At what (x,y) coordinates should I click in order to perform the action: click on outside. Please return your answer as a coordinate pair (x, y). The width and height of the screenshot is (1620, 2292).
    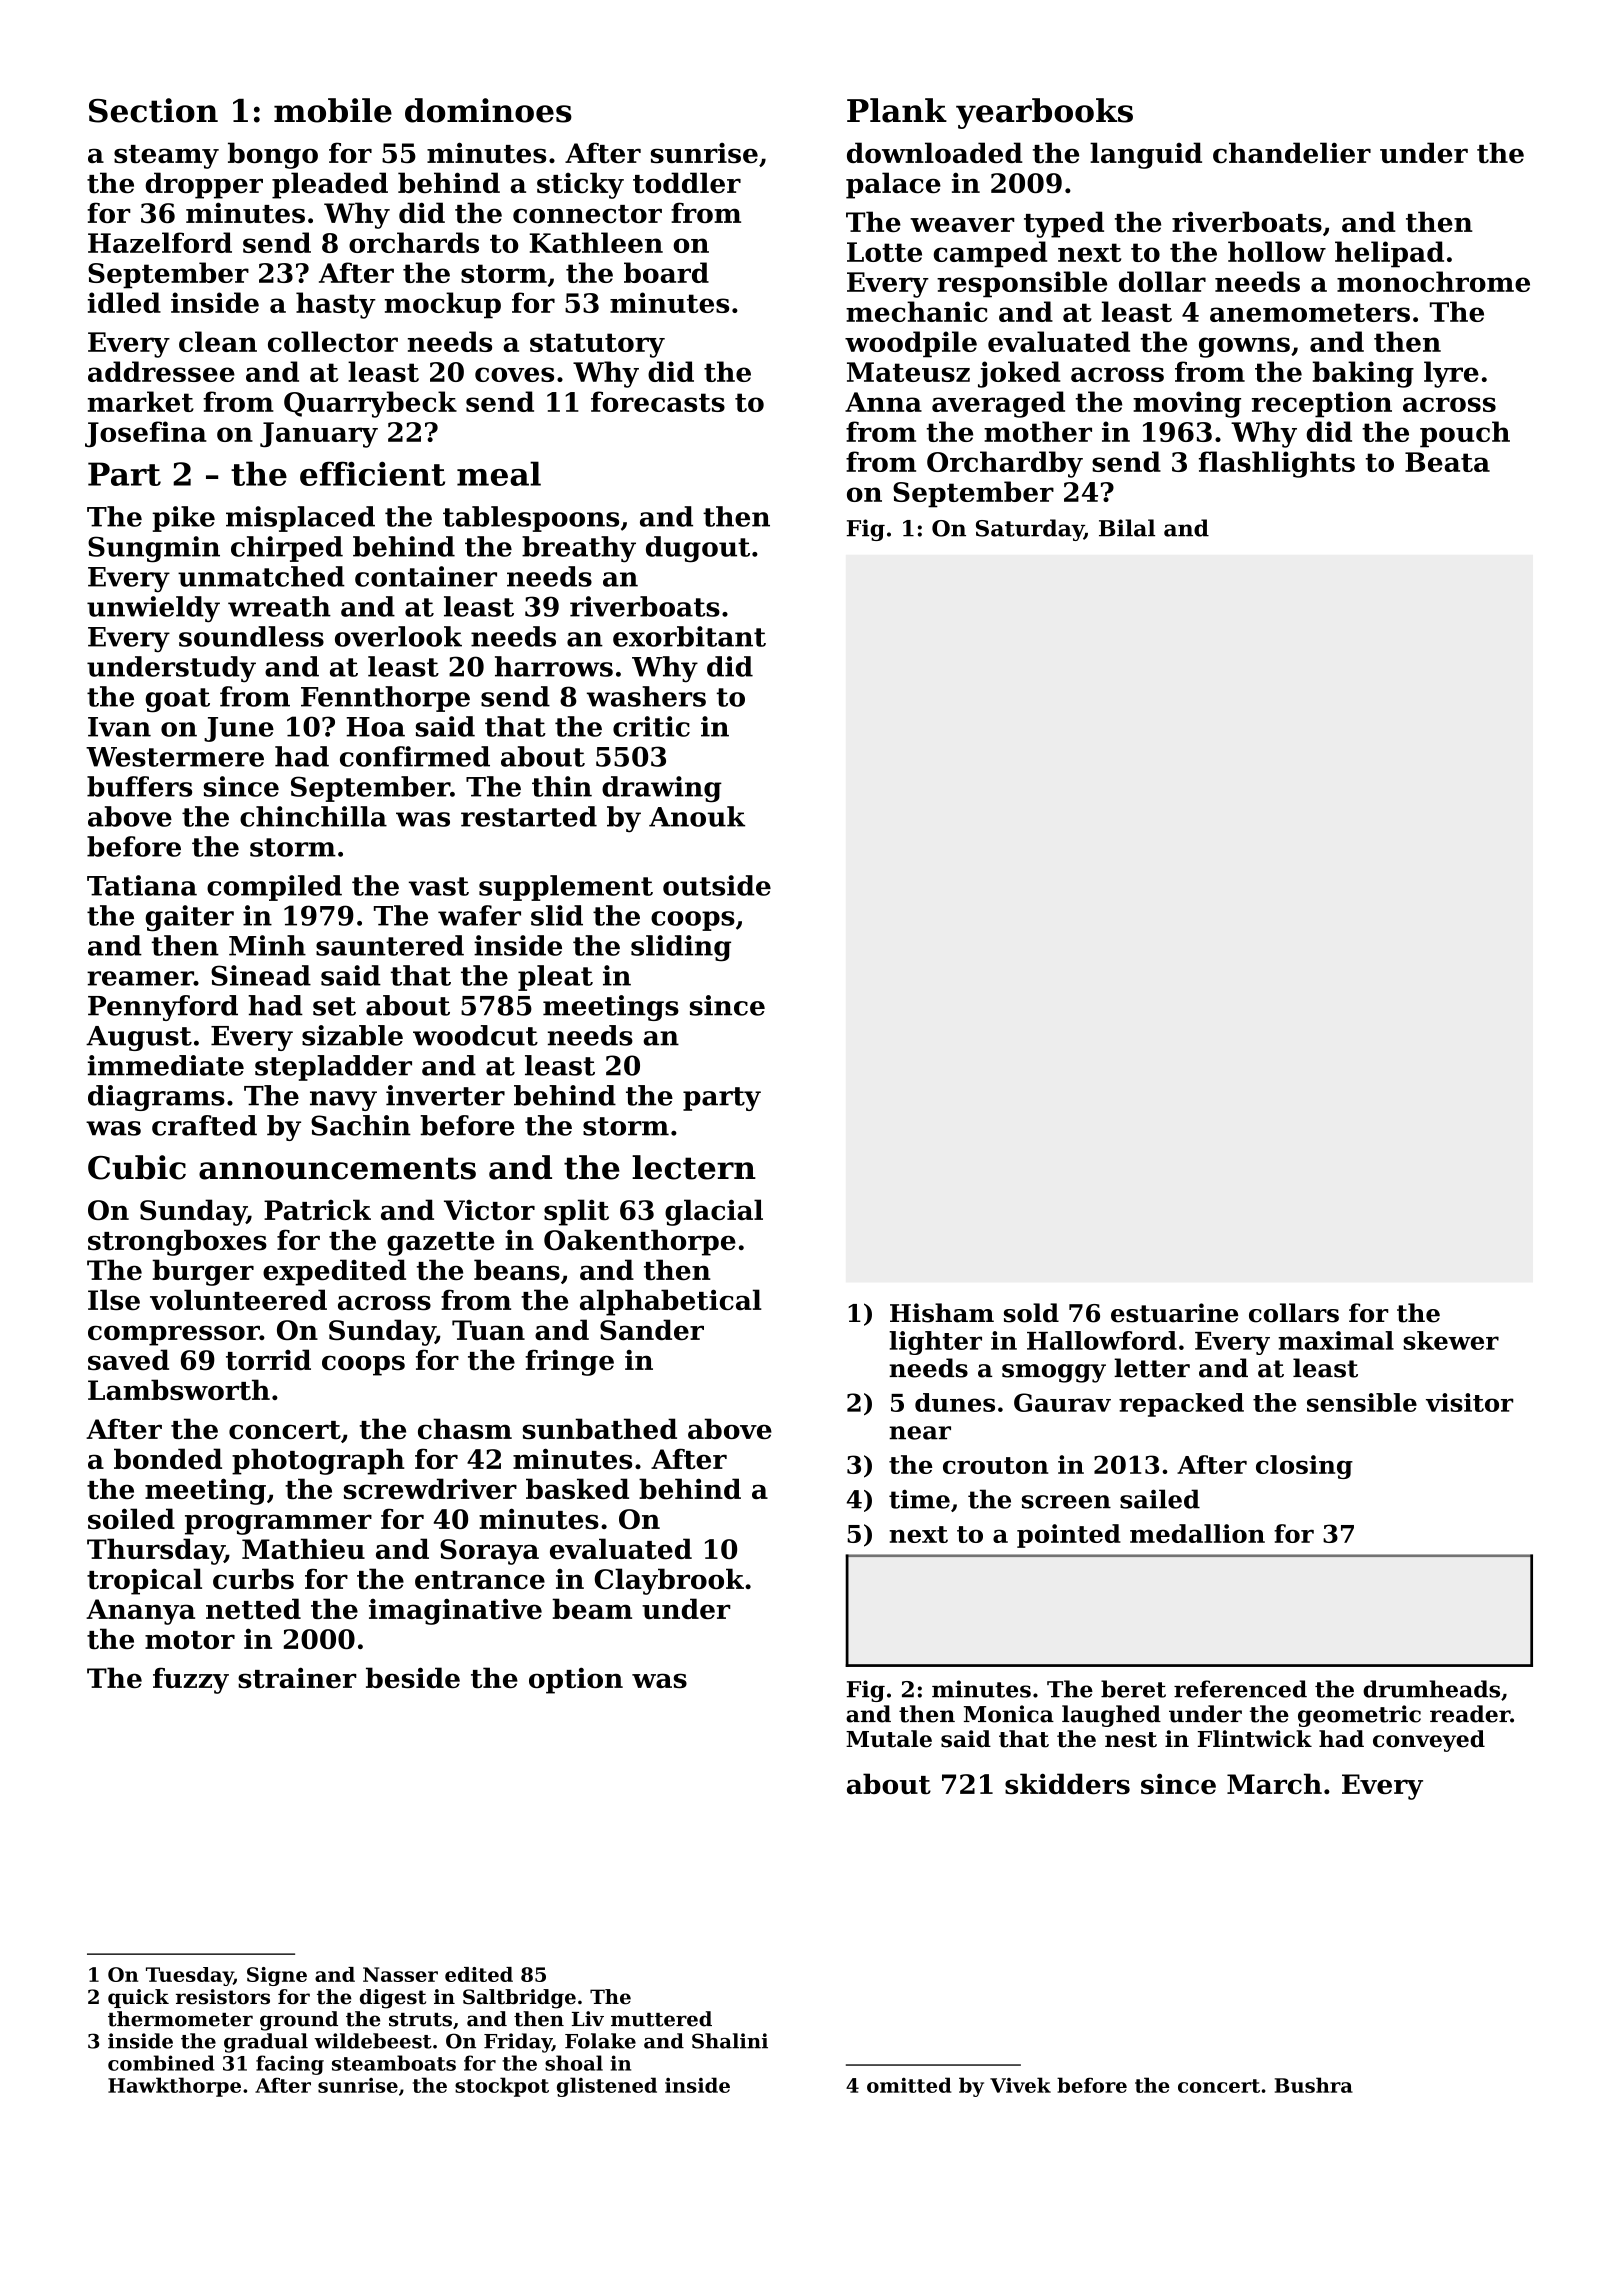
    Looking at the image, I should click on (717, 885).
